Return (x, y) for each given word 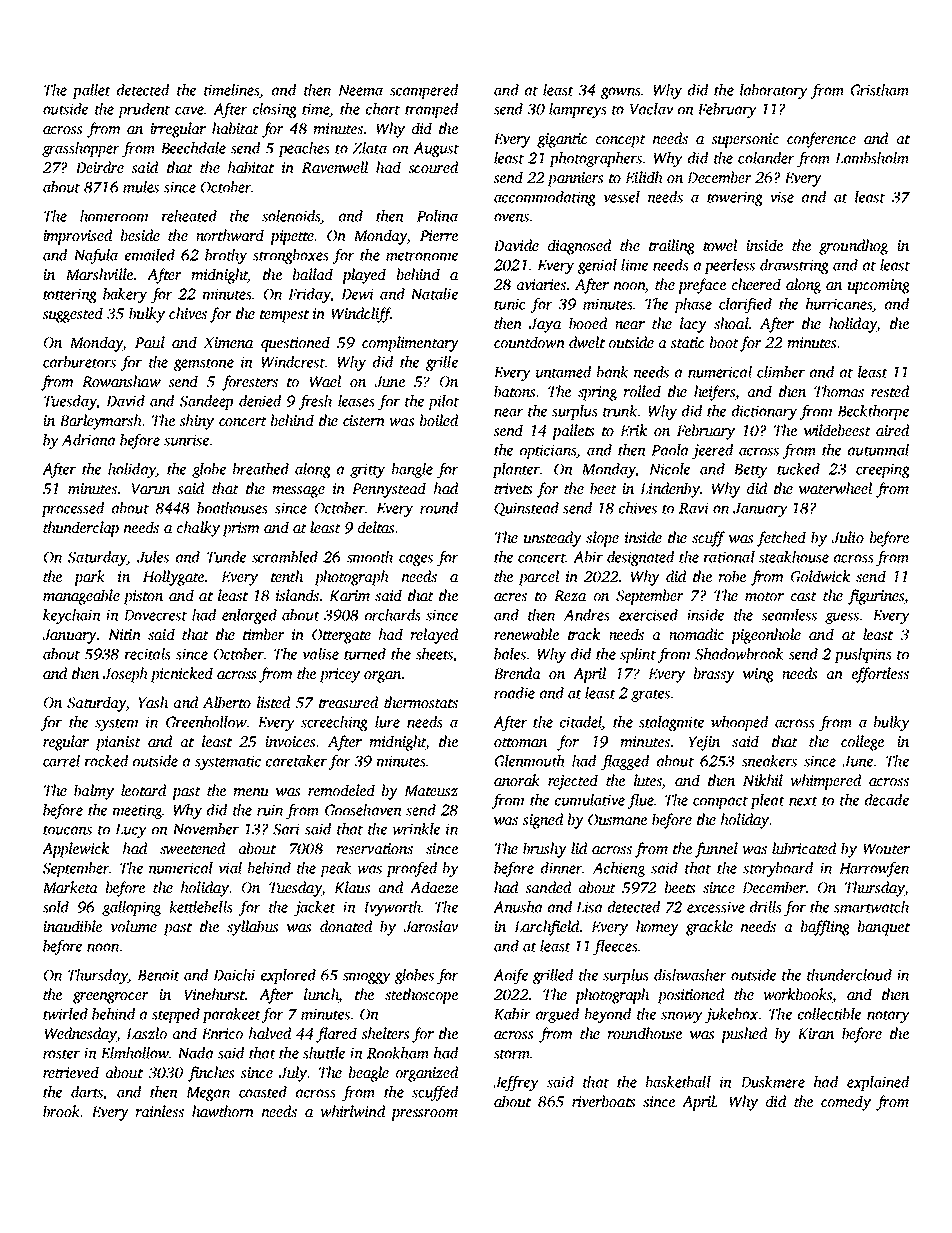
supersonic (745, 140)
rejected (573, 782)
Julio (848, 537)
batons (515, 391)
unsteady (553, 539)
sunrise (186, 440)
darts (87, 1093)
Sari (286, 829)
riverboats (604, 1101)
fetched (781, 539)
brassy (714, 675)
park (89, 578)
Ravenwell (335, 167)
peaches (304, 149)
